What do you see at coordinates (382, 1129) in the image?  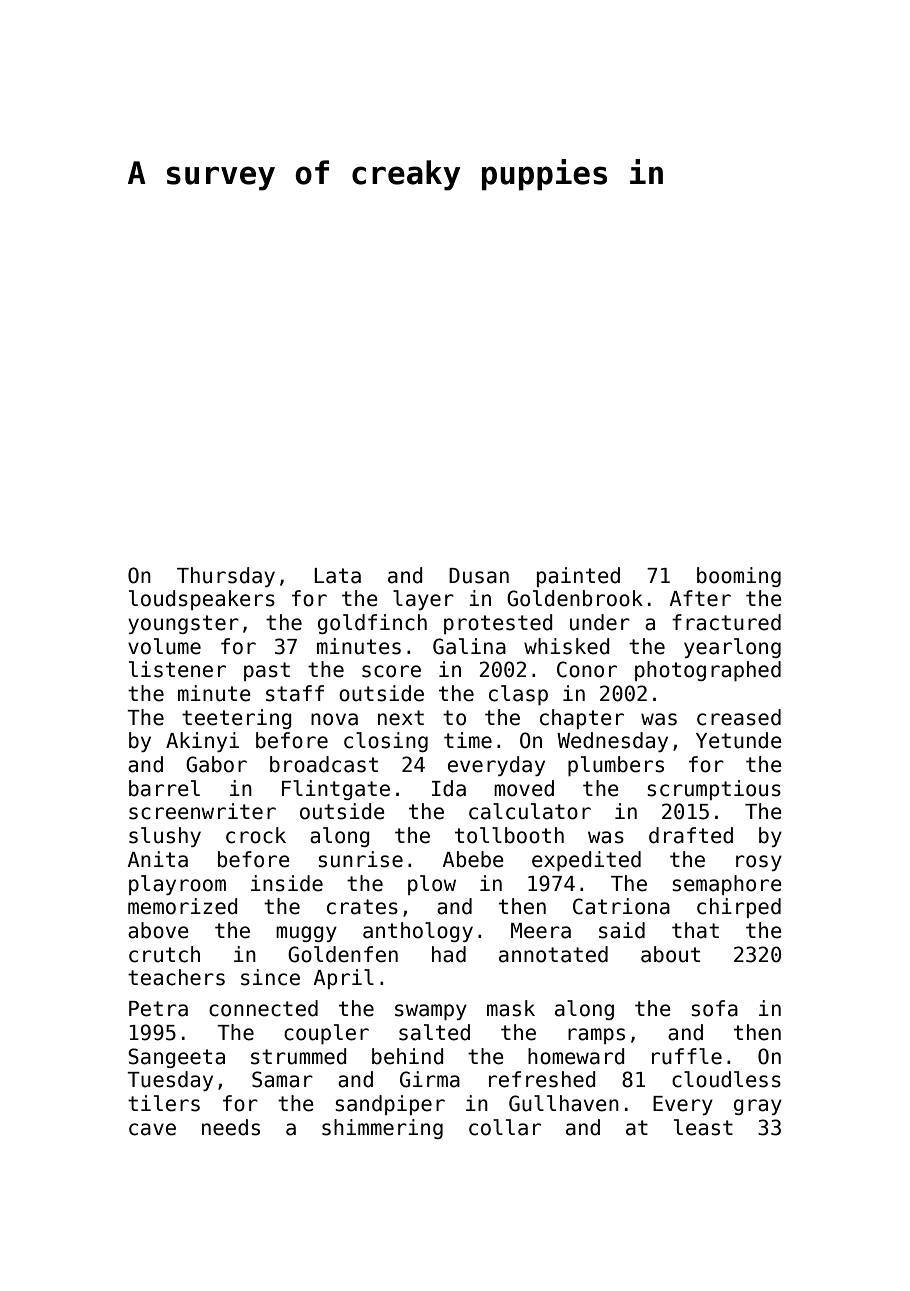 I see `shimmering` at bounding box center [382, 1129].
